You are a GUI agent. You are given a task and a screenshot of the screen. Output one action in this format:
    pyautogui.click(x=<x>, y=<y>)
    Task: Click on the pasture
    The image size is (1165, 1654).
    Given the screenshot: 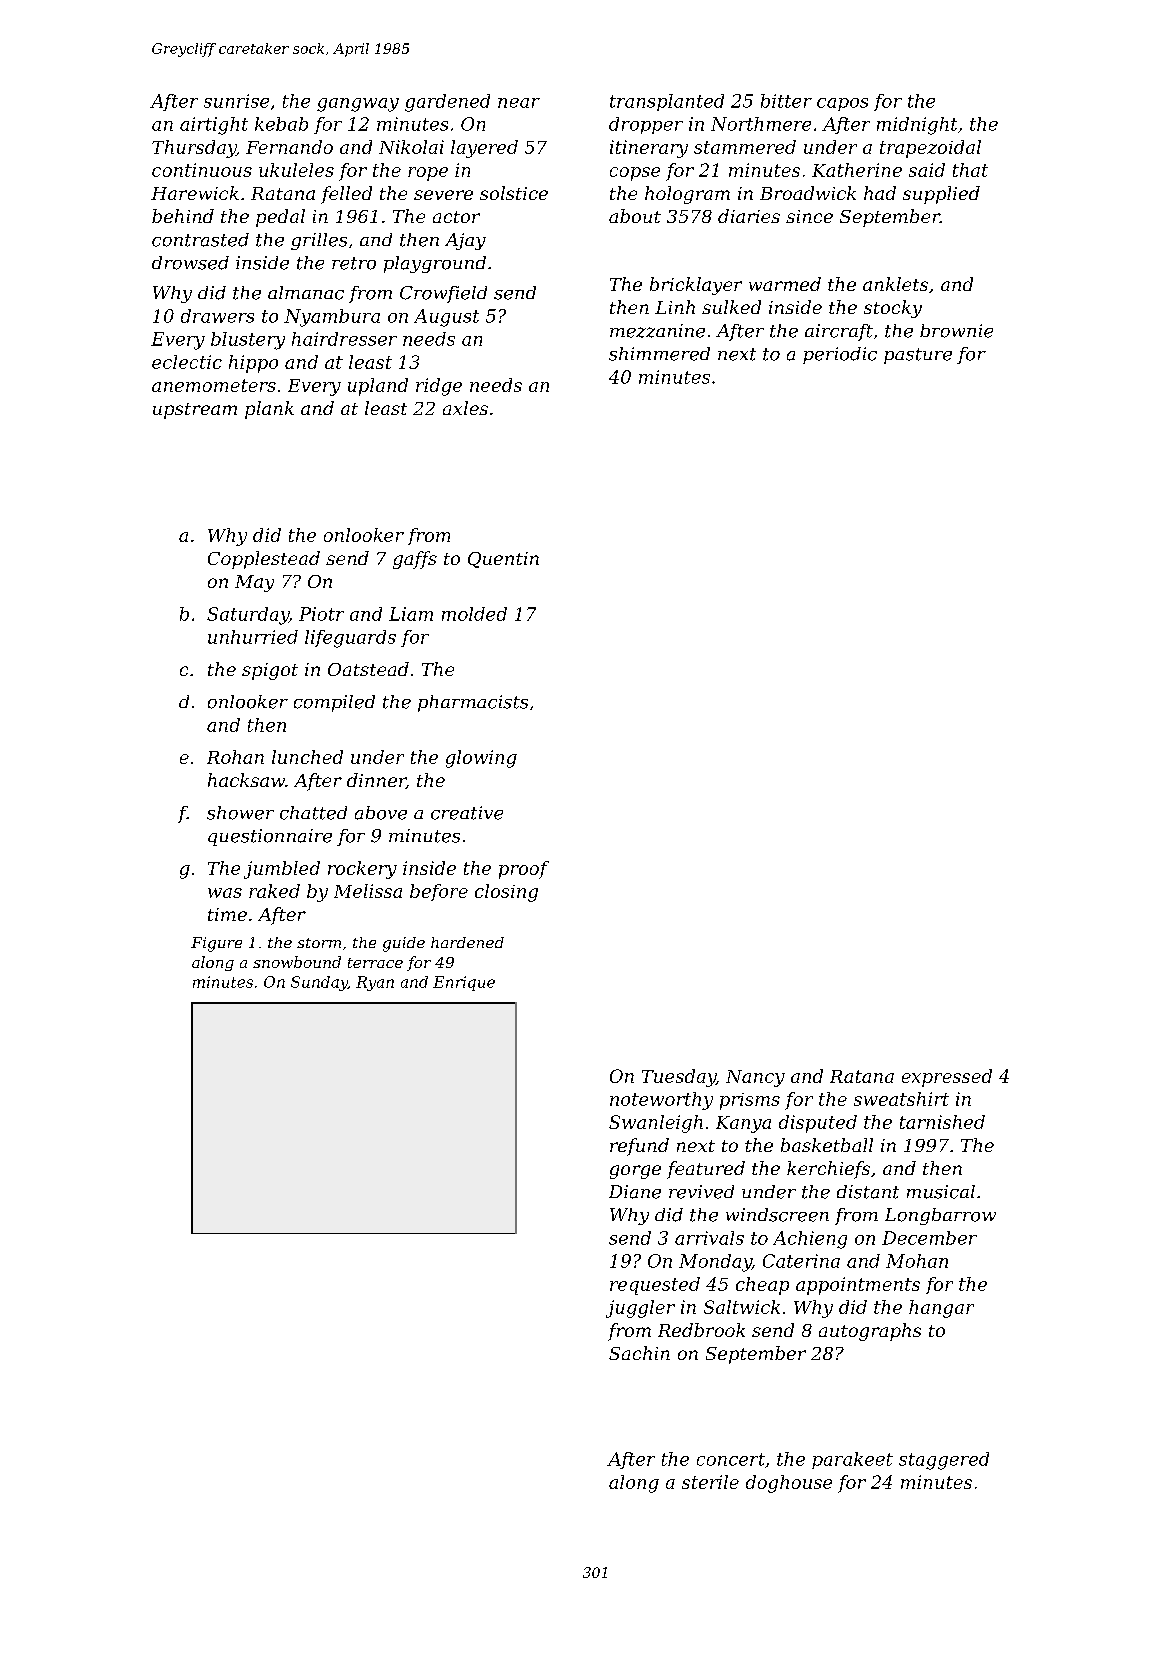 What is the action you would take?
    pyautogui.click(x=918, y=356)
